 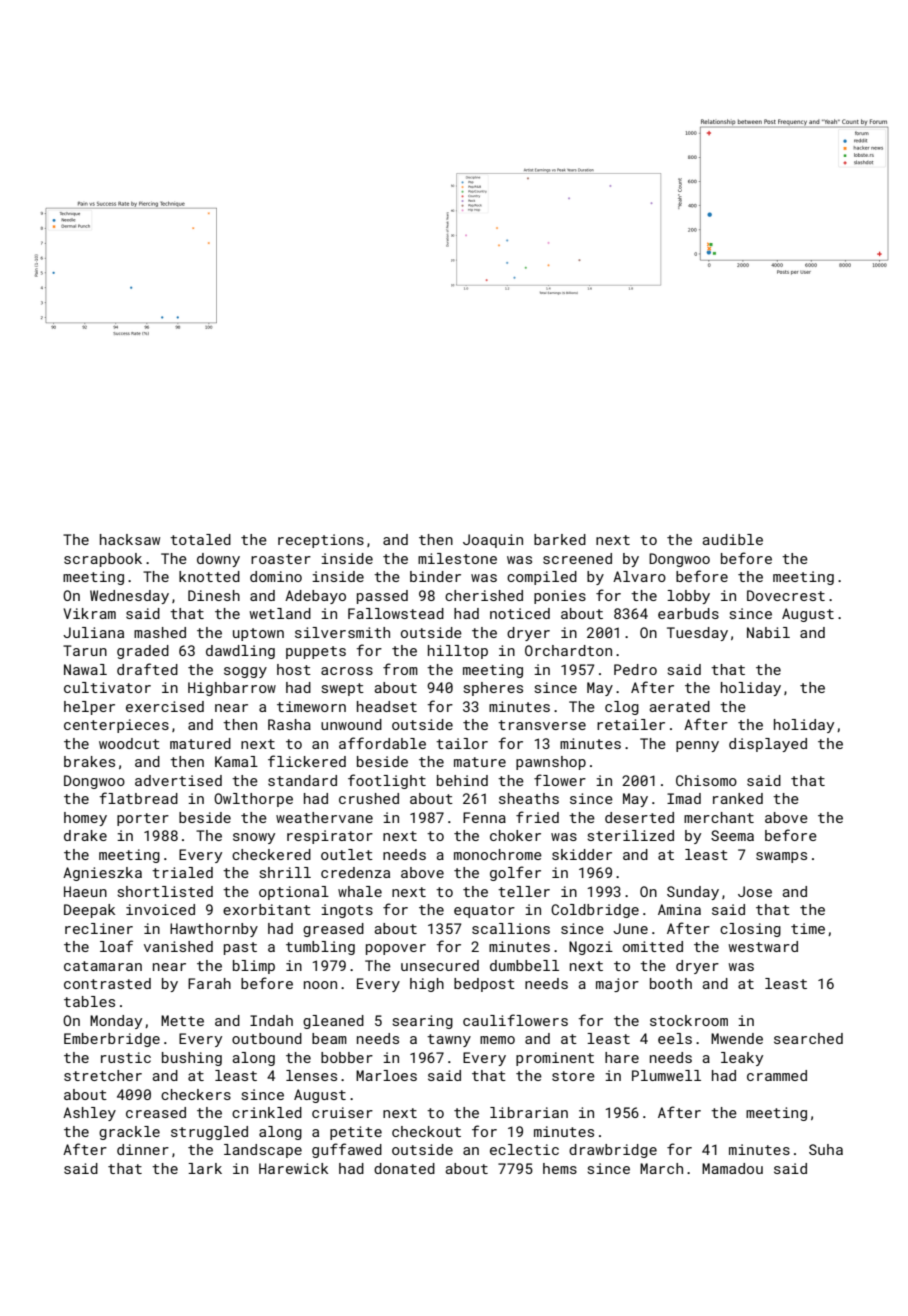 What do you see at coordinates (254, 838) in the image?
I see `snowy` at bounding box center [254, 838].
